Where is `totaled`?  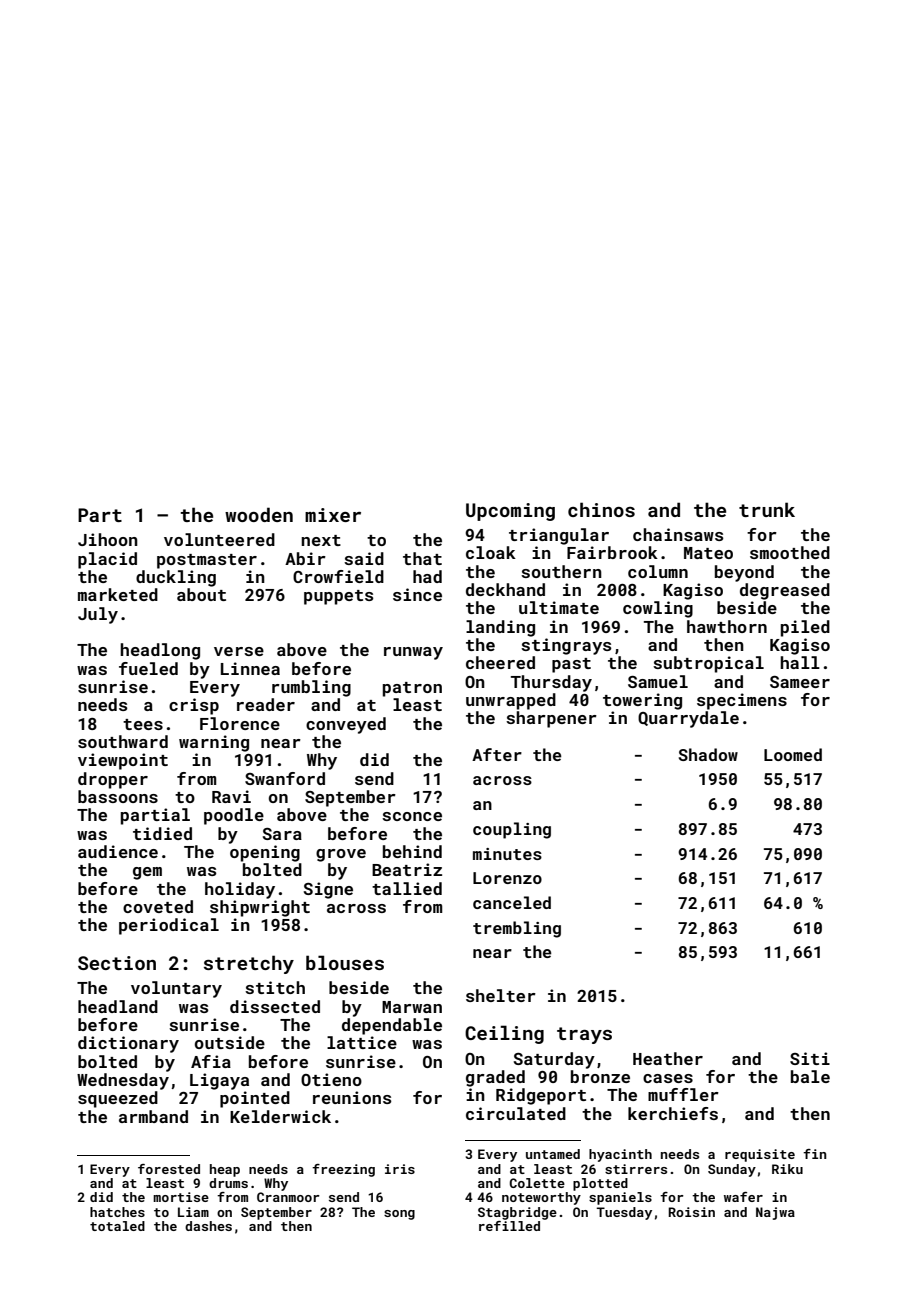 totaled is located at coordinates (117, 1226).
